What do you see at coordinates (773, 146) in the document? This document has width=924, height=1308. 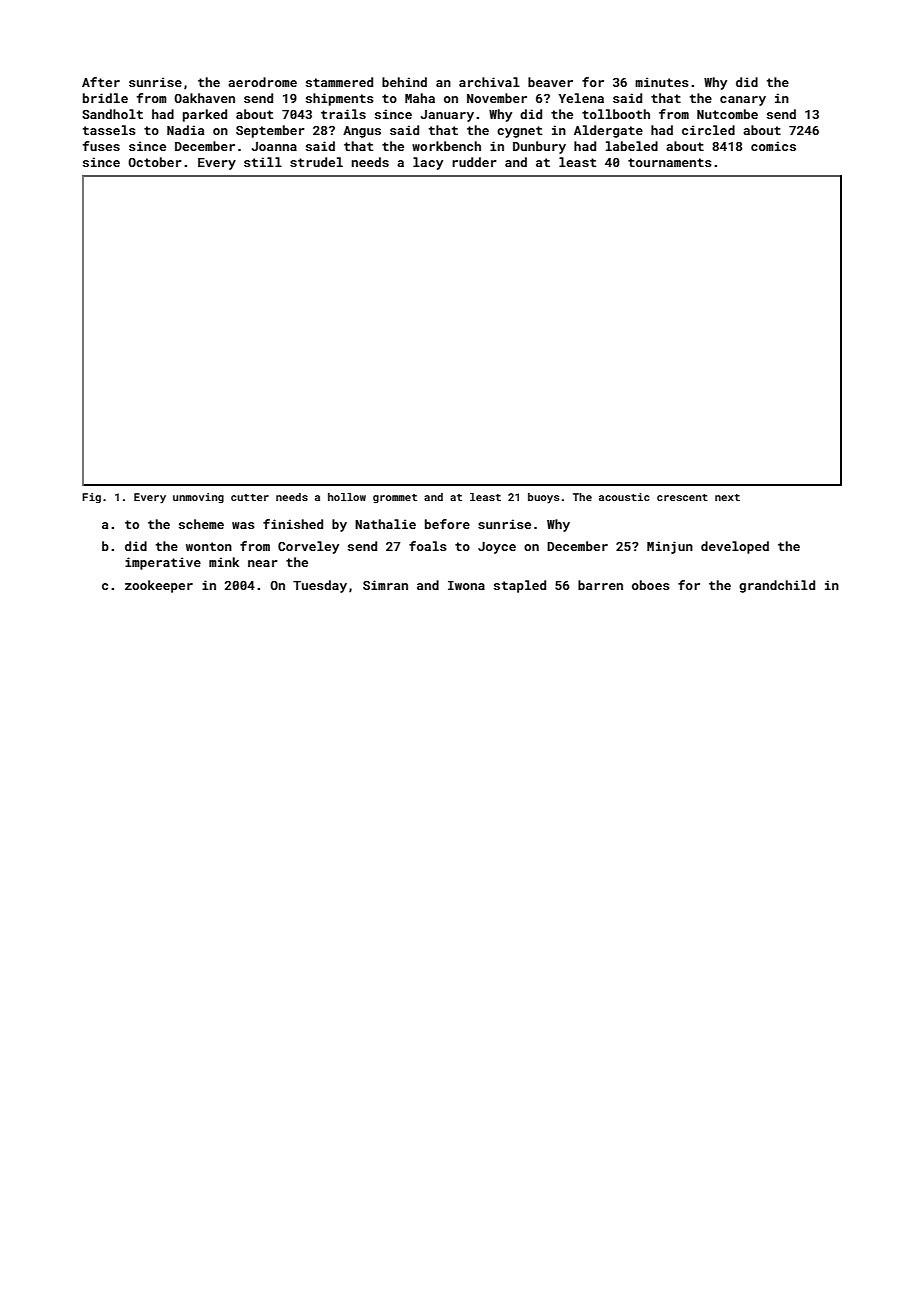 I see `comics` at bounding box center [773, 146].
